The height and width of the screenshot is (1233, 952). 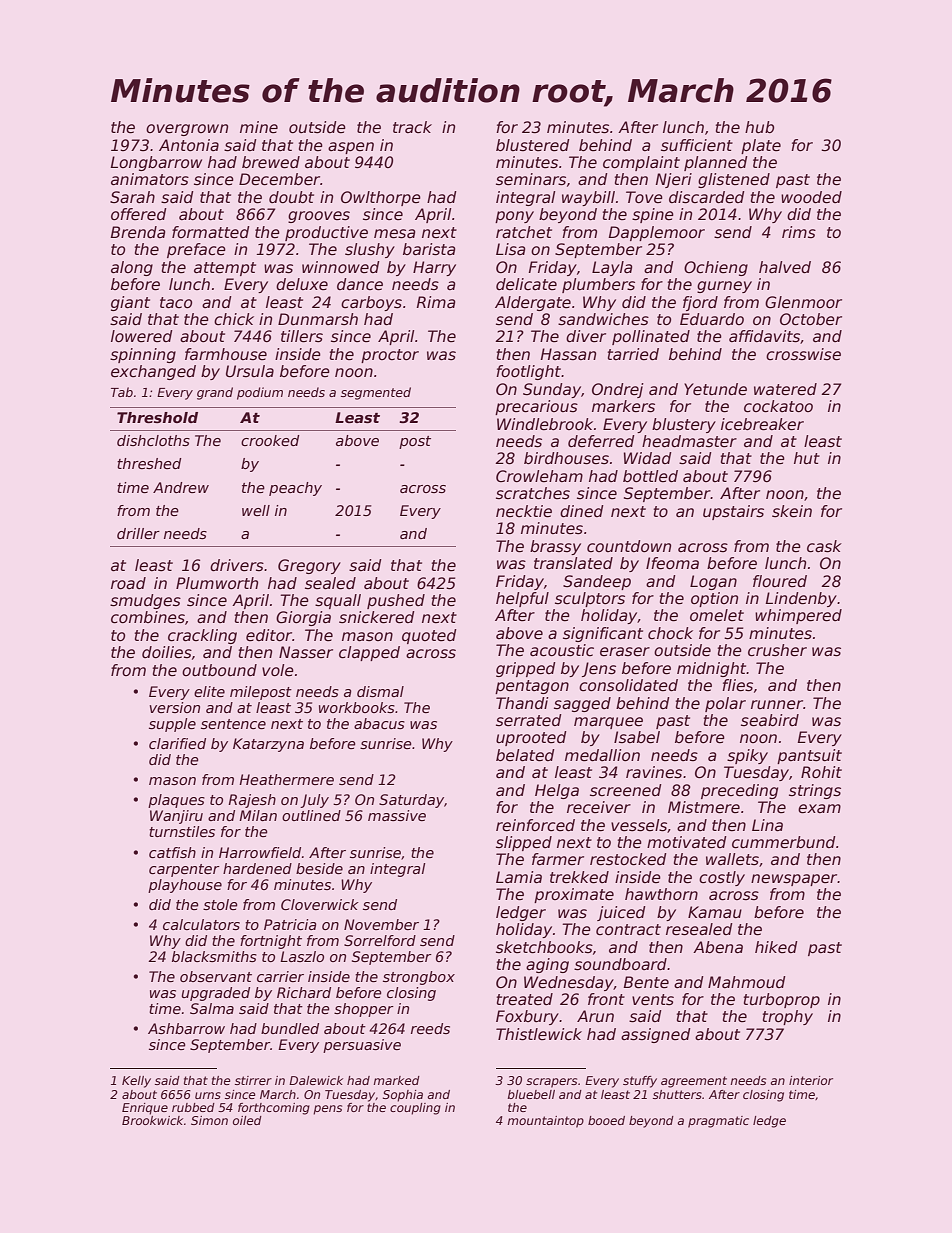 I want to click on ratchet, so click(x=524, y=232).
